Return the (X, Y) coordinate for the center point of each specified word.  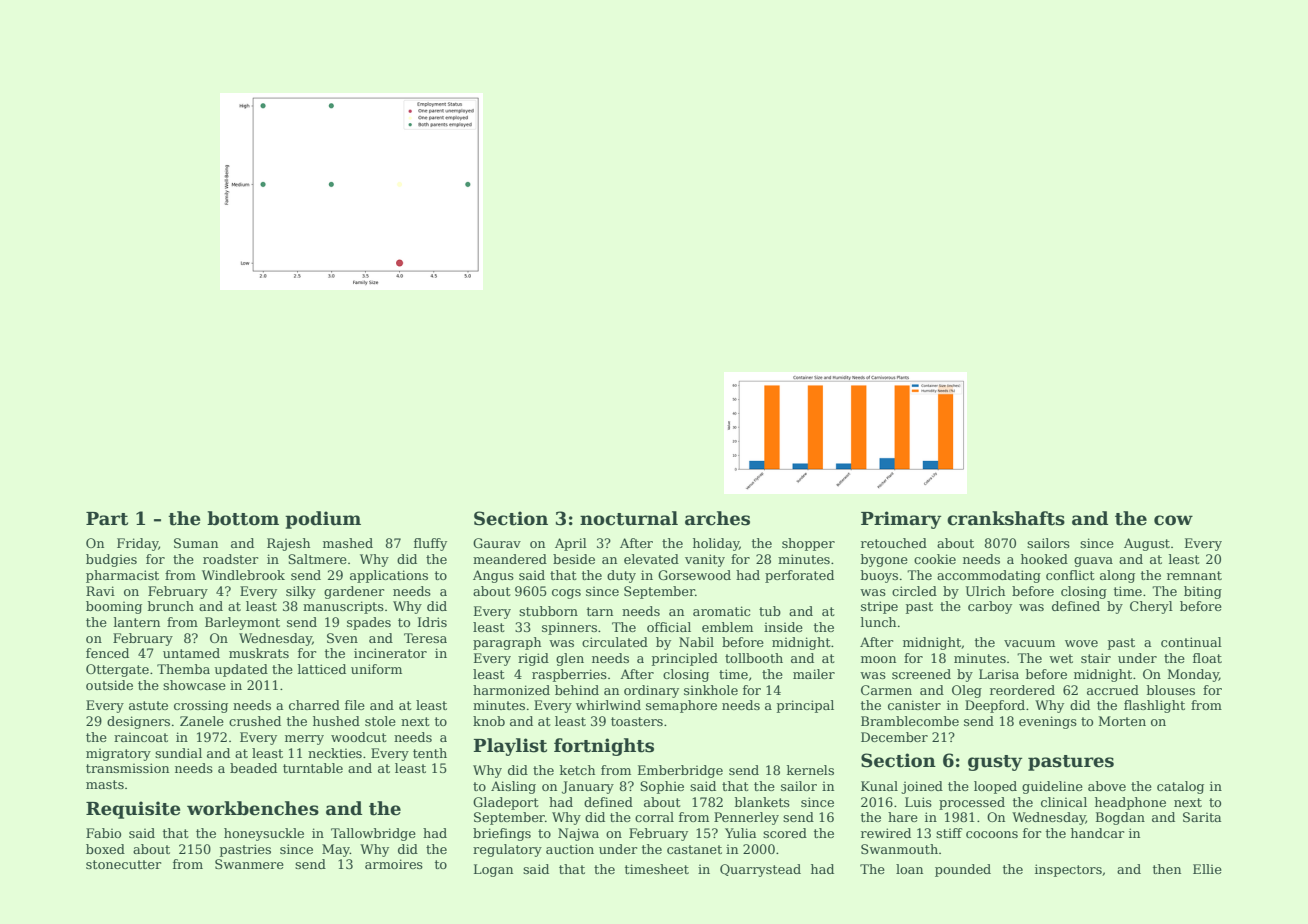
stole (380, 721)
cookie (935, 559)
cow (1173, 520)
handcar (1098, 833)
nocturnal (629, 518)
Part (107, 519)
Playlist (510, 747)
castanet (694, 849)
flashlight (1154, 706)
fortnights (604, 747)
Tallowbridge (373, 834)
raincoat (141, 737)
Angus (493, 576)
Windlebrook (243, 575)
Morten (1122, 721)
